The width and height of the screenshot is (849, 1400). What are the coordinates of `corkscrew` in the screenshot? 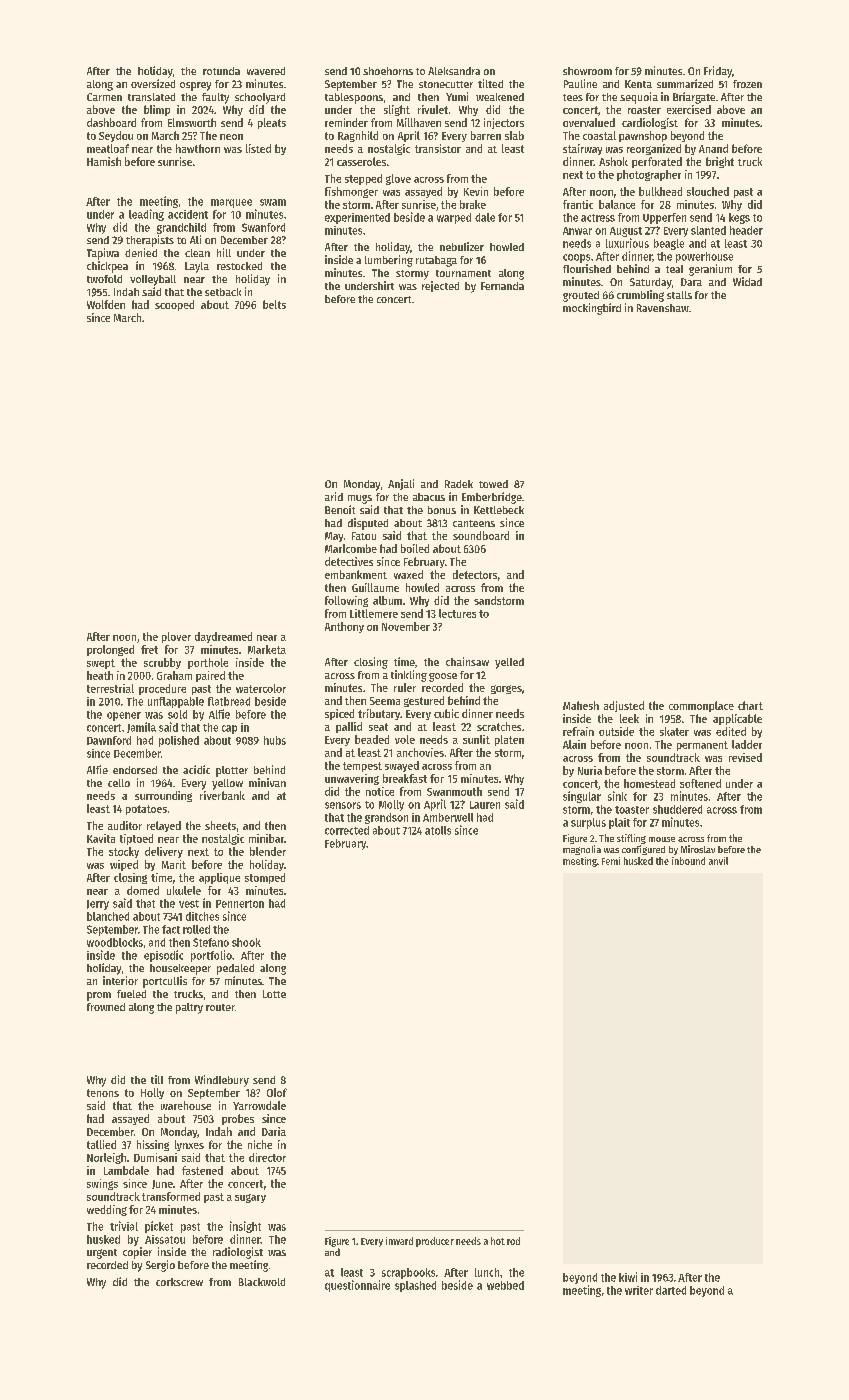 It's located at (179, 1282).
